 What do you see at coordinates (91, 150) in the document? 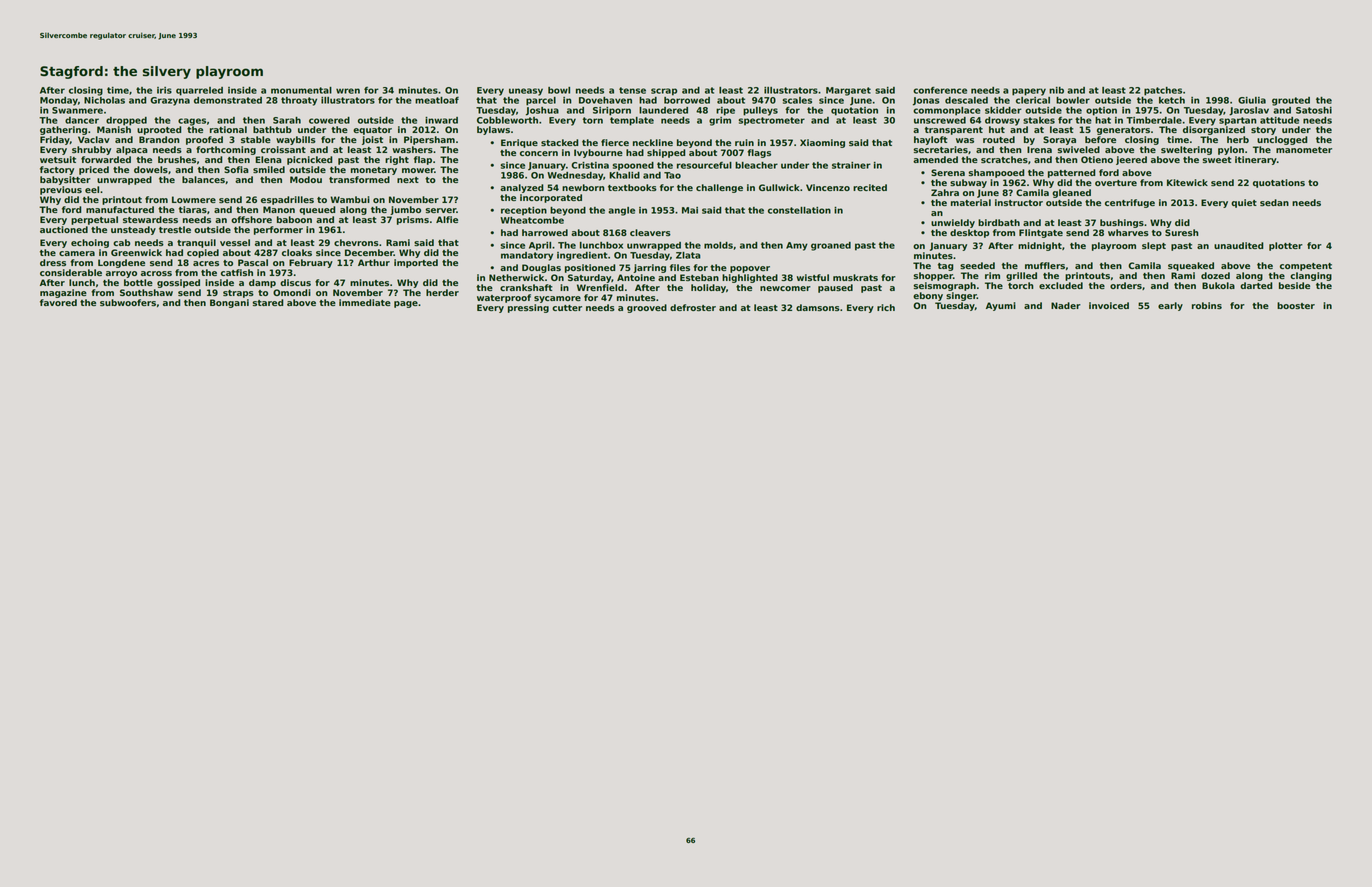
I see `shrubby` at bounding box center [91, 150].
